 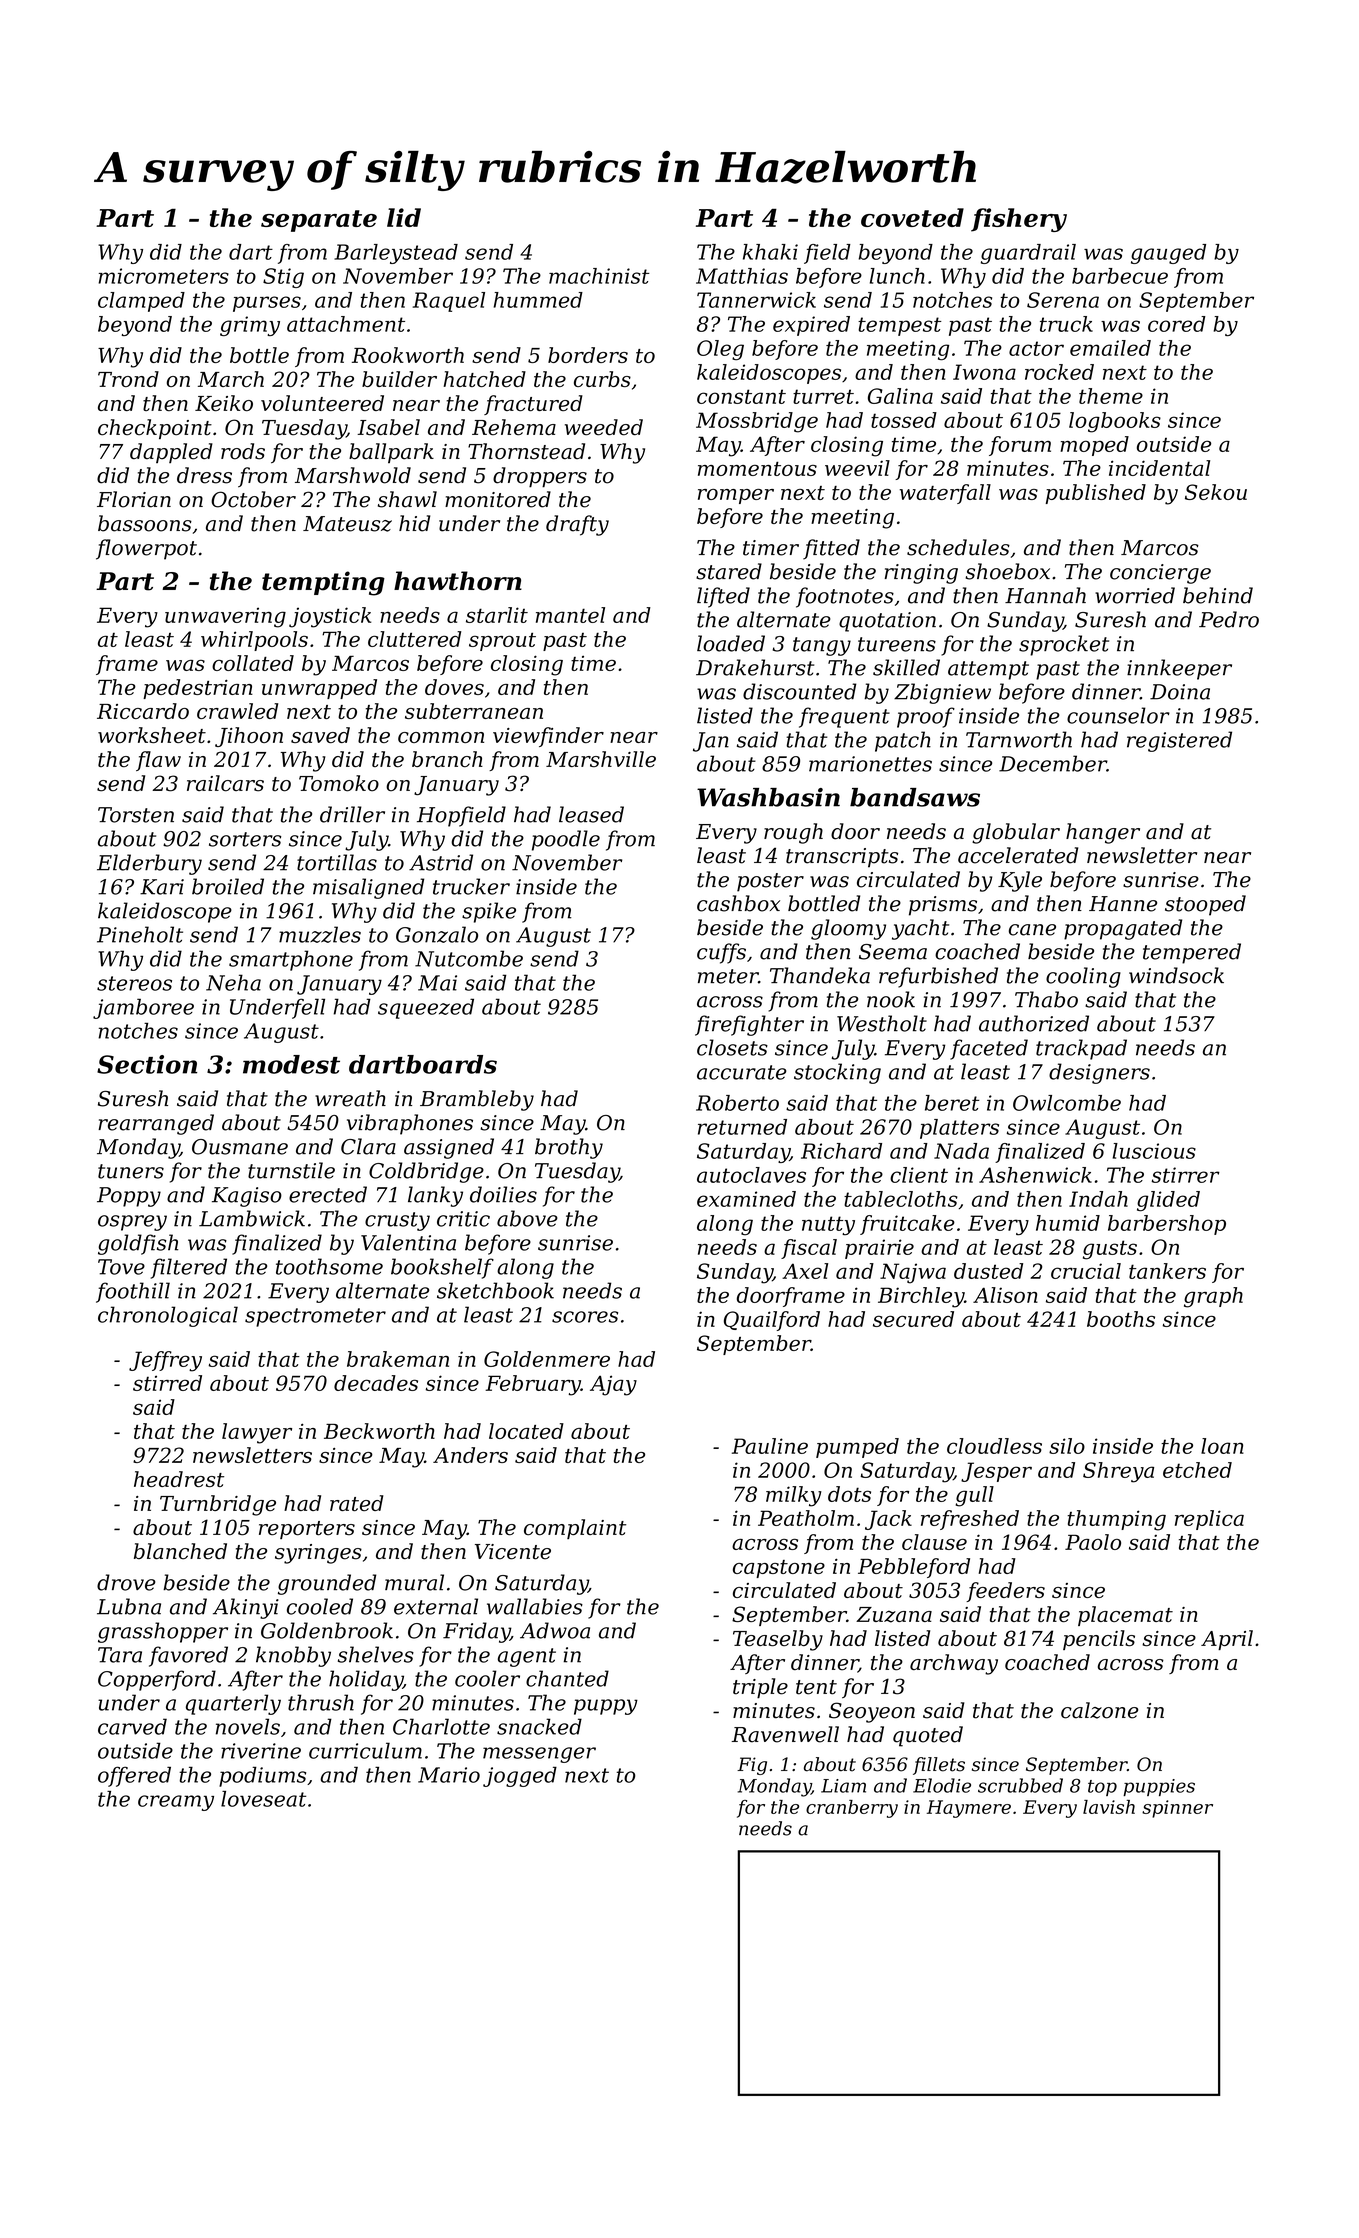 I want to click on coveted, so click(x=912, y=217).
